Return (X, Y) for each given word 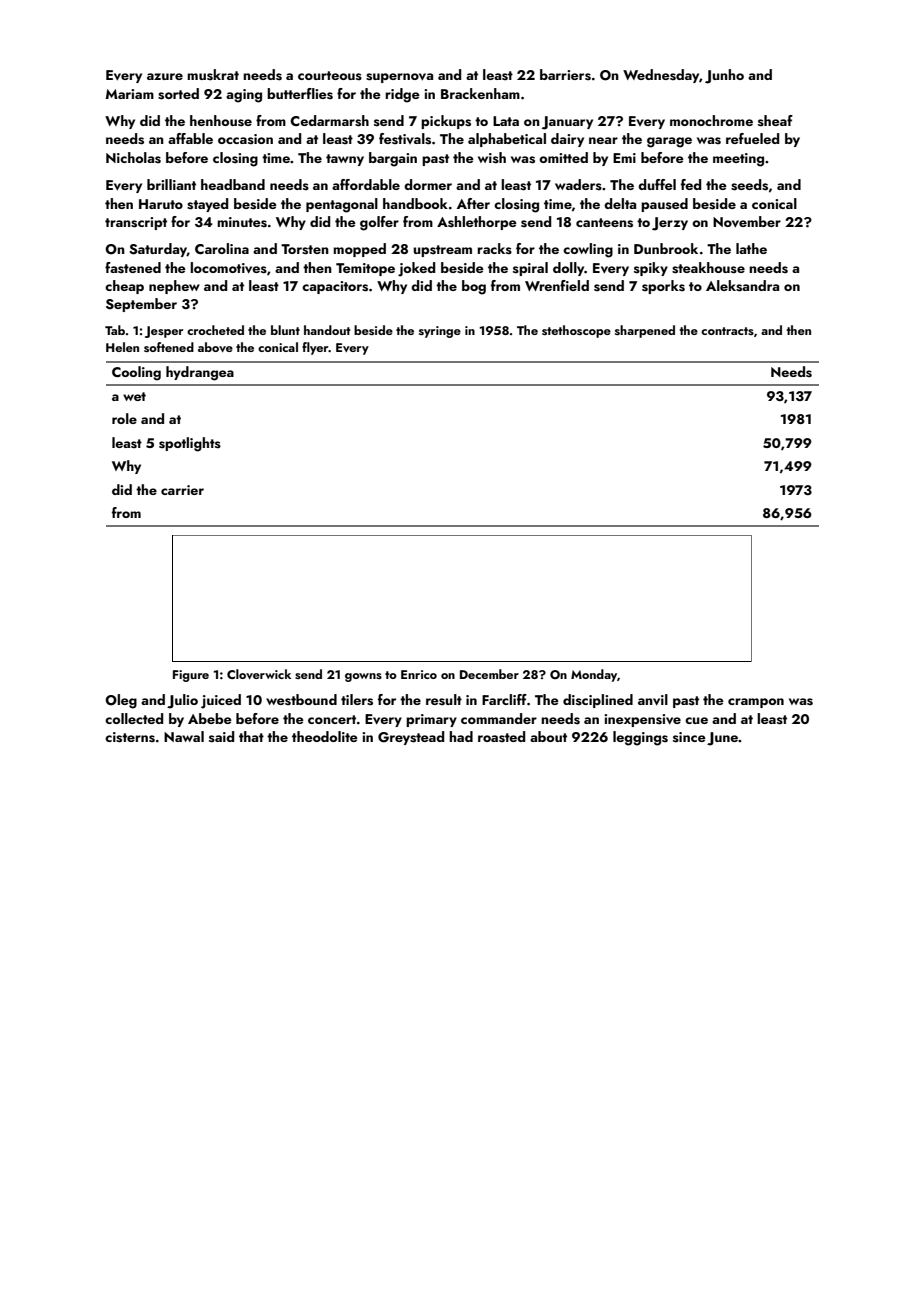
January (567, 123)
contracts (727, 331)
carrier (182, 490)
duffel (657, 184)
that (251, 736)
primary (431, 720)
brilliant (171, 184)
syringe (440, 332)
